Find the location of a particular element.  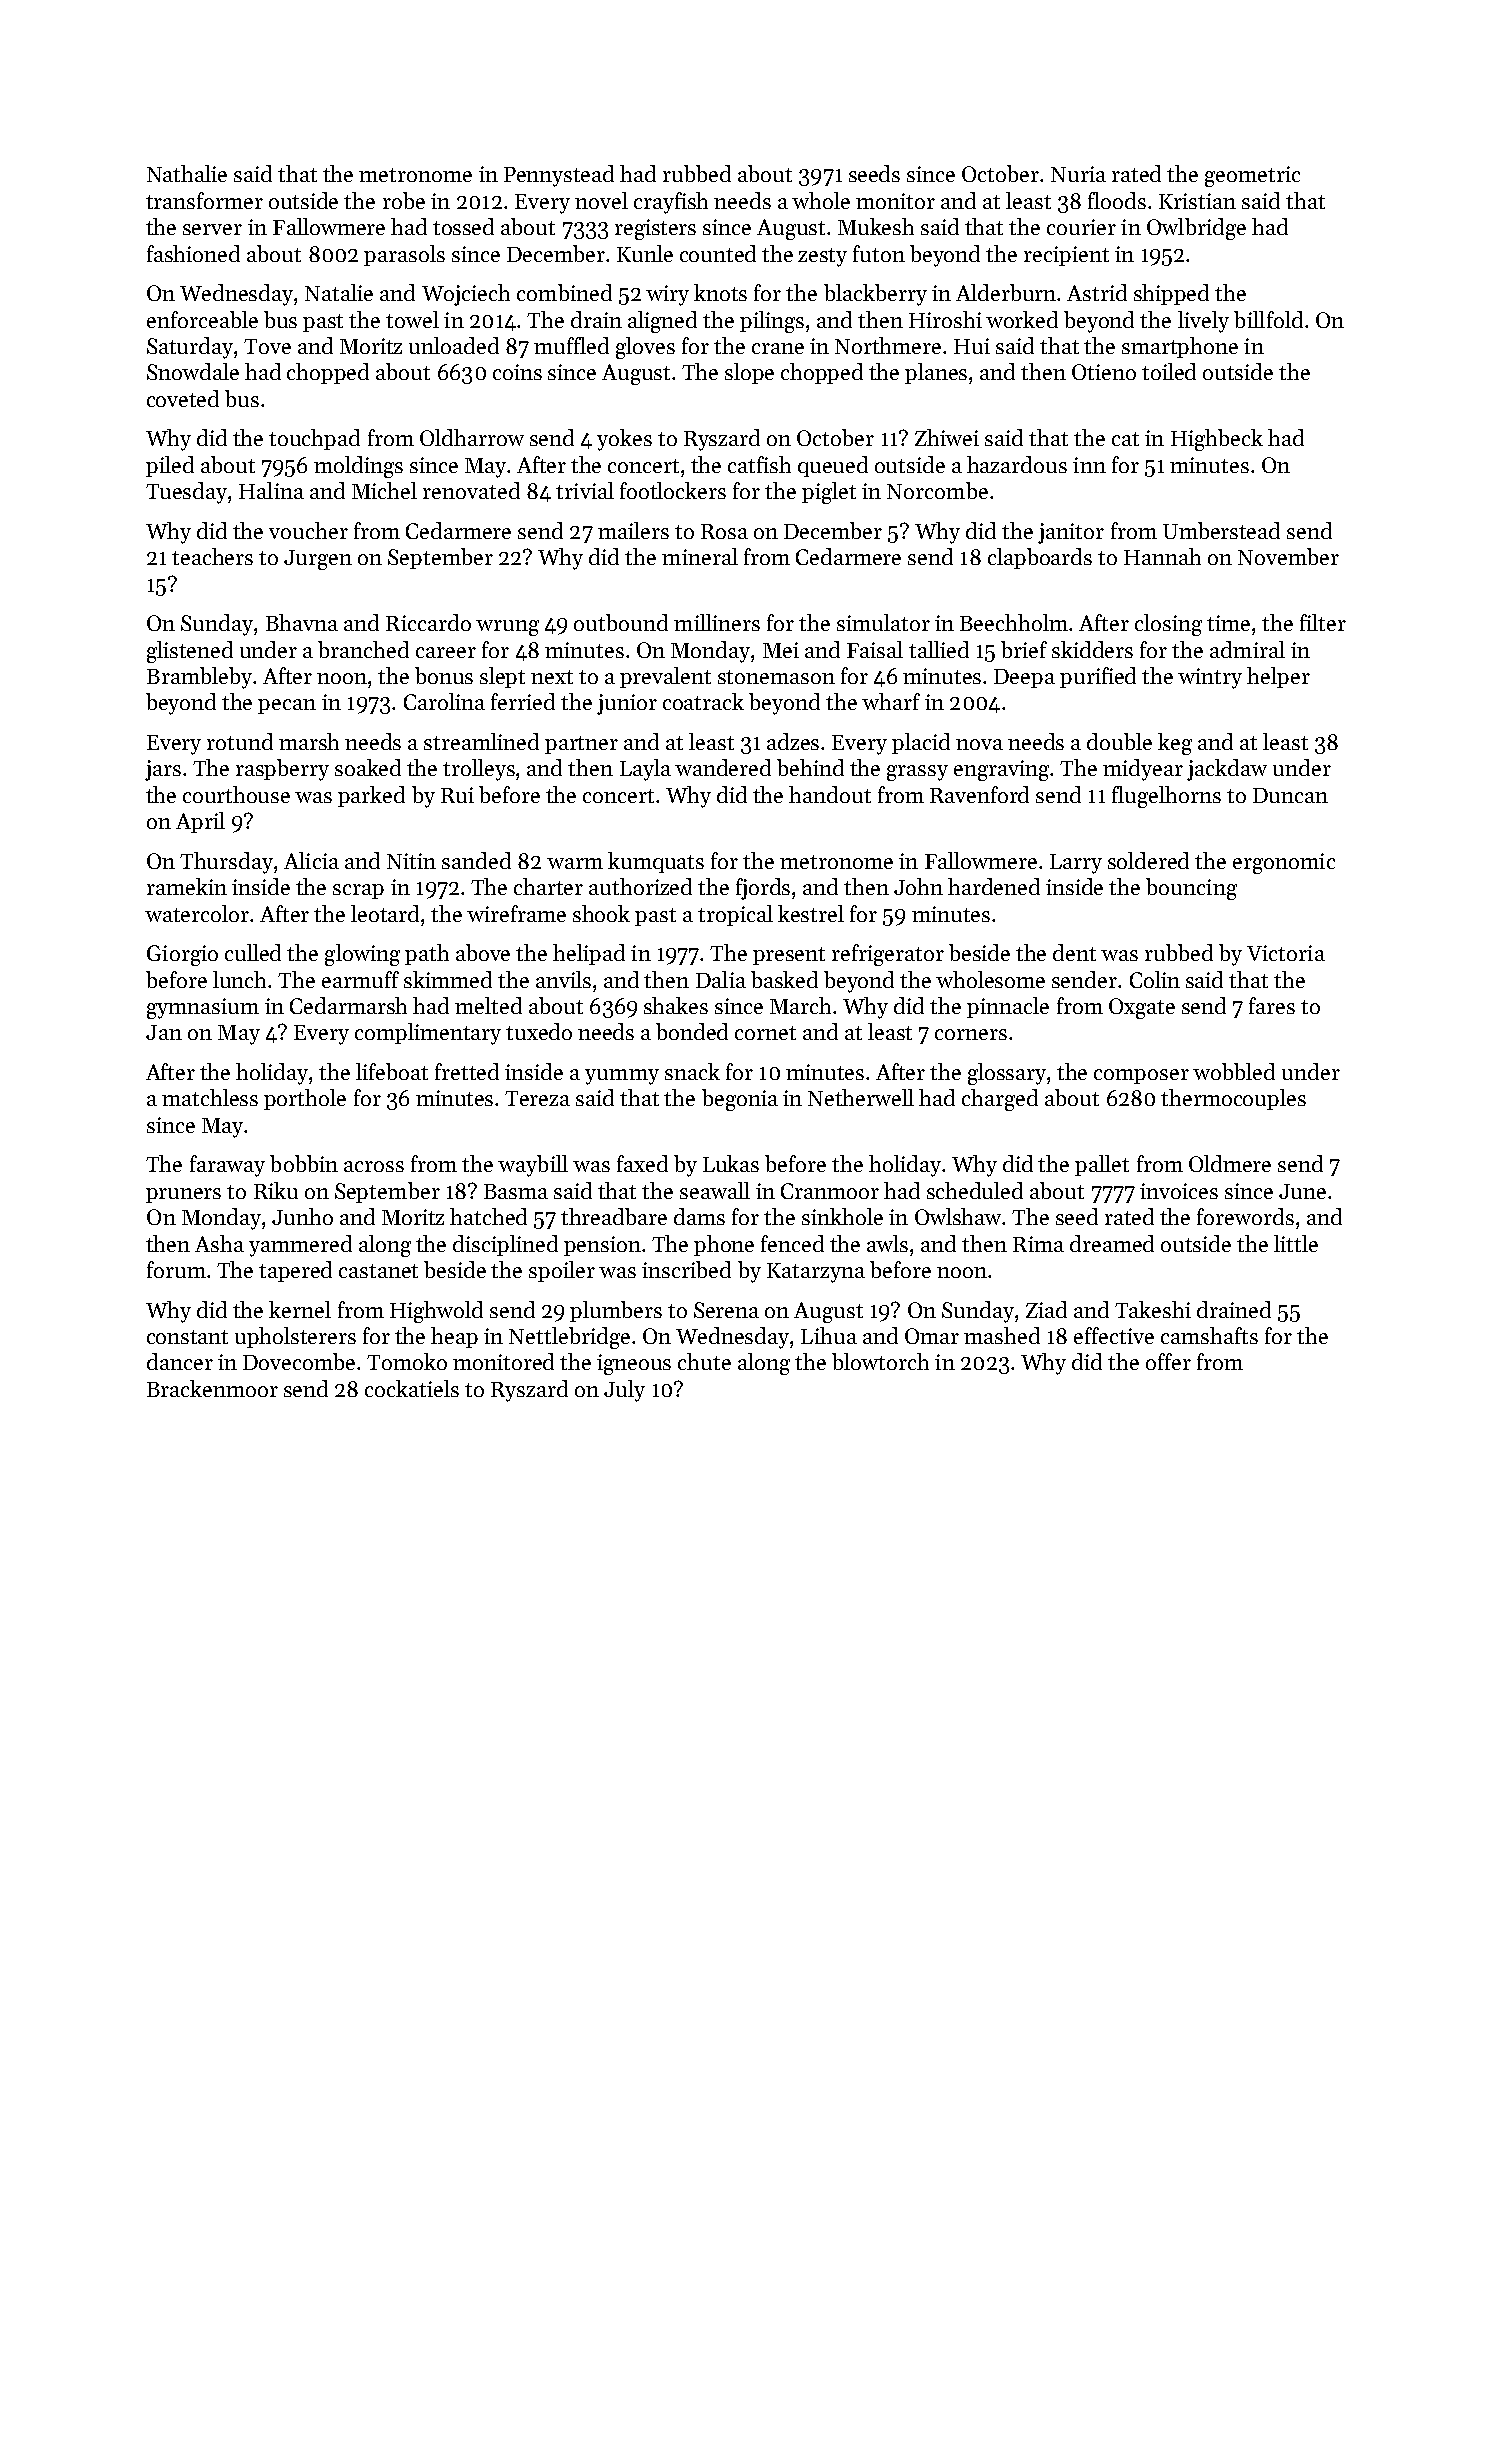

Umberstead is located at coordinates (1221, 530).
